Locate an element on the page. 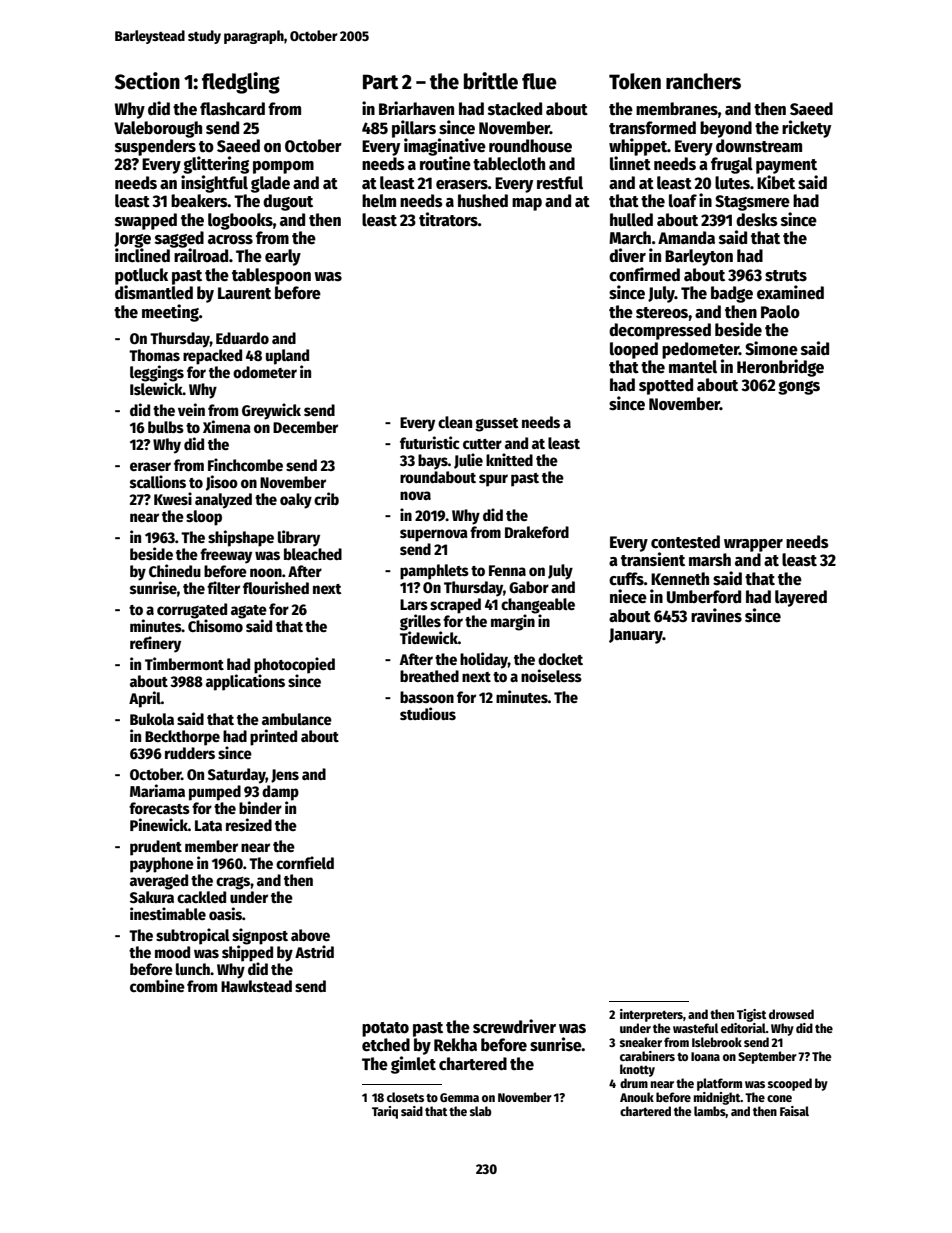  layered is located at coordinates (801, 598).
